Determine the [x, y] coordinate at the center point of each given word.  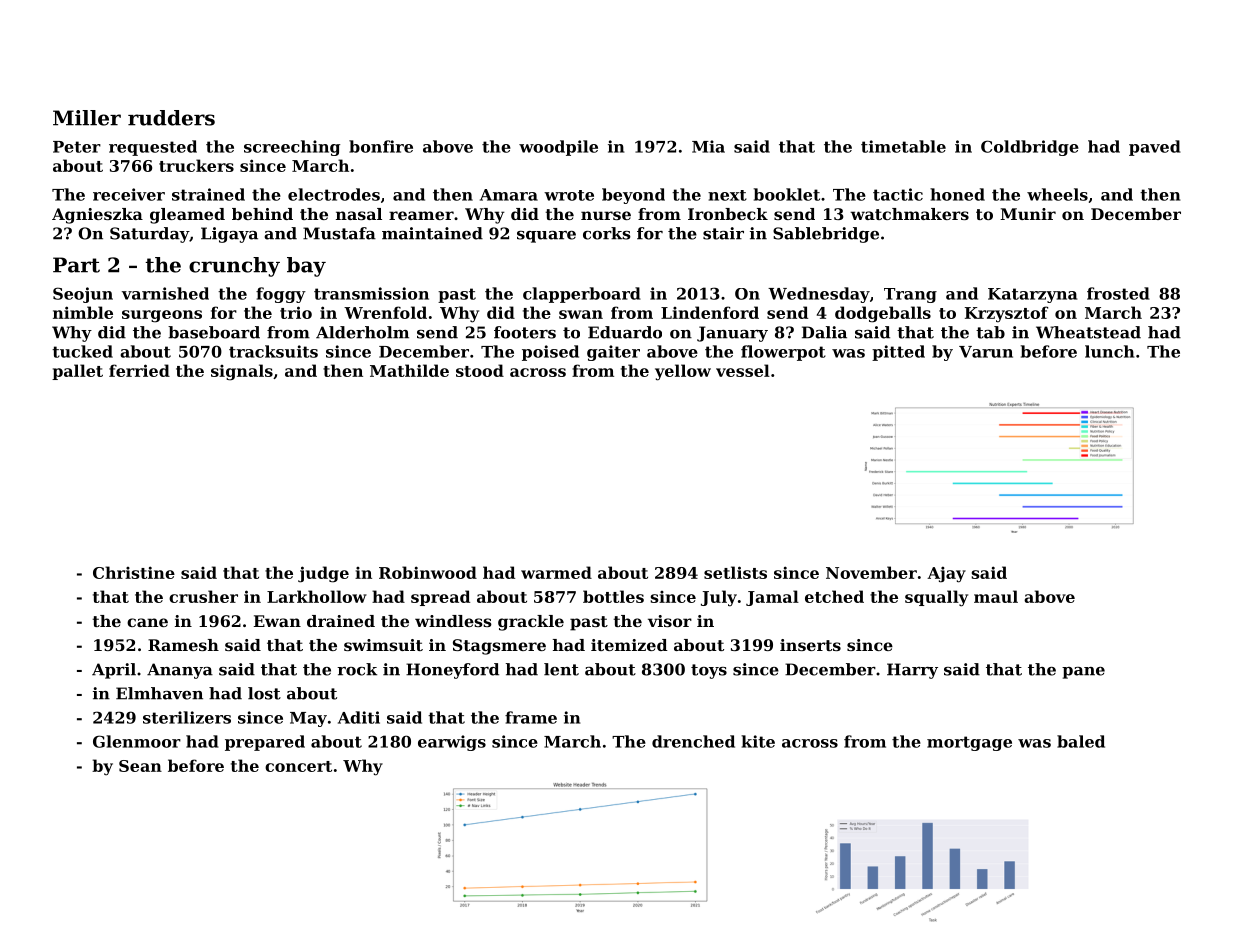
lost [264, 693]
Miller [87, 118]
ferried [139, 370]
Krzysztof [1006, 314]
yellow [683, 372]
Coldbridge [1030, 148]
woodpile [558, 148]
